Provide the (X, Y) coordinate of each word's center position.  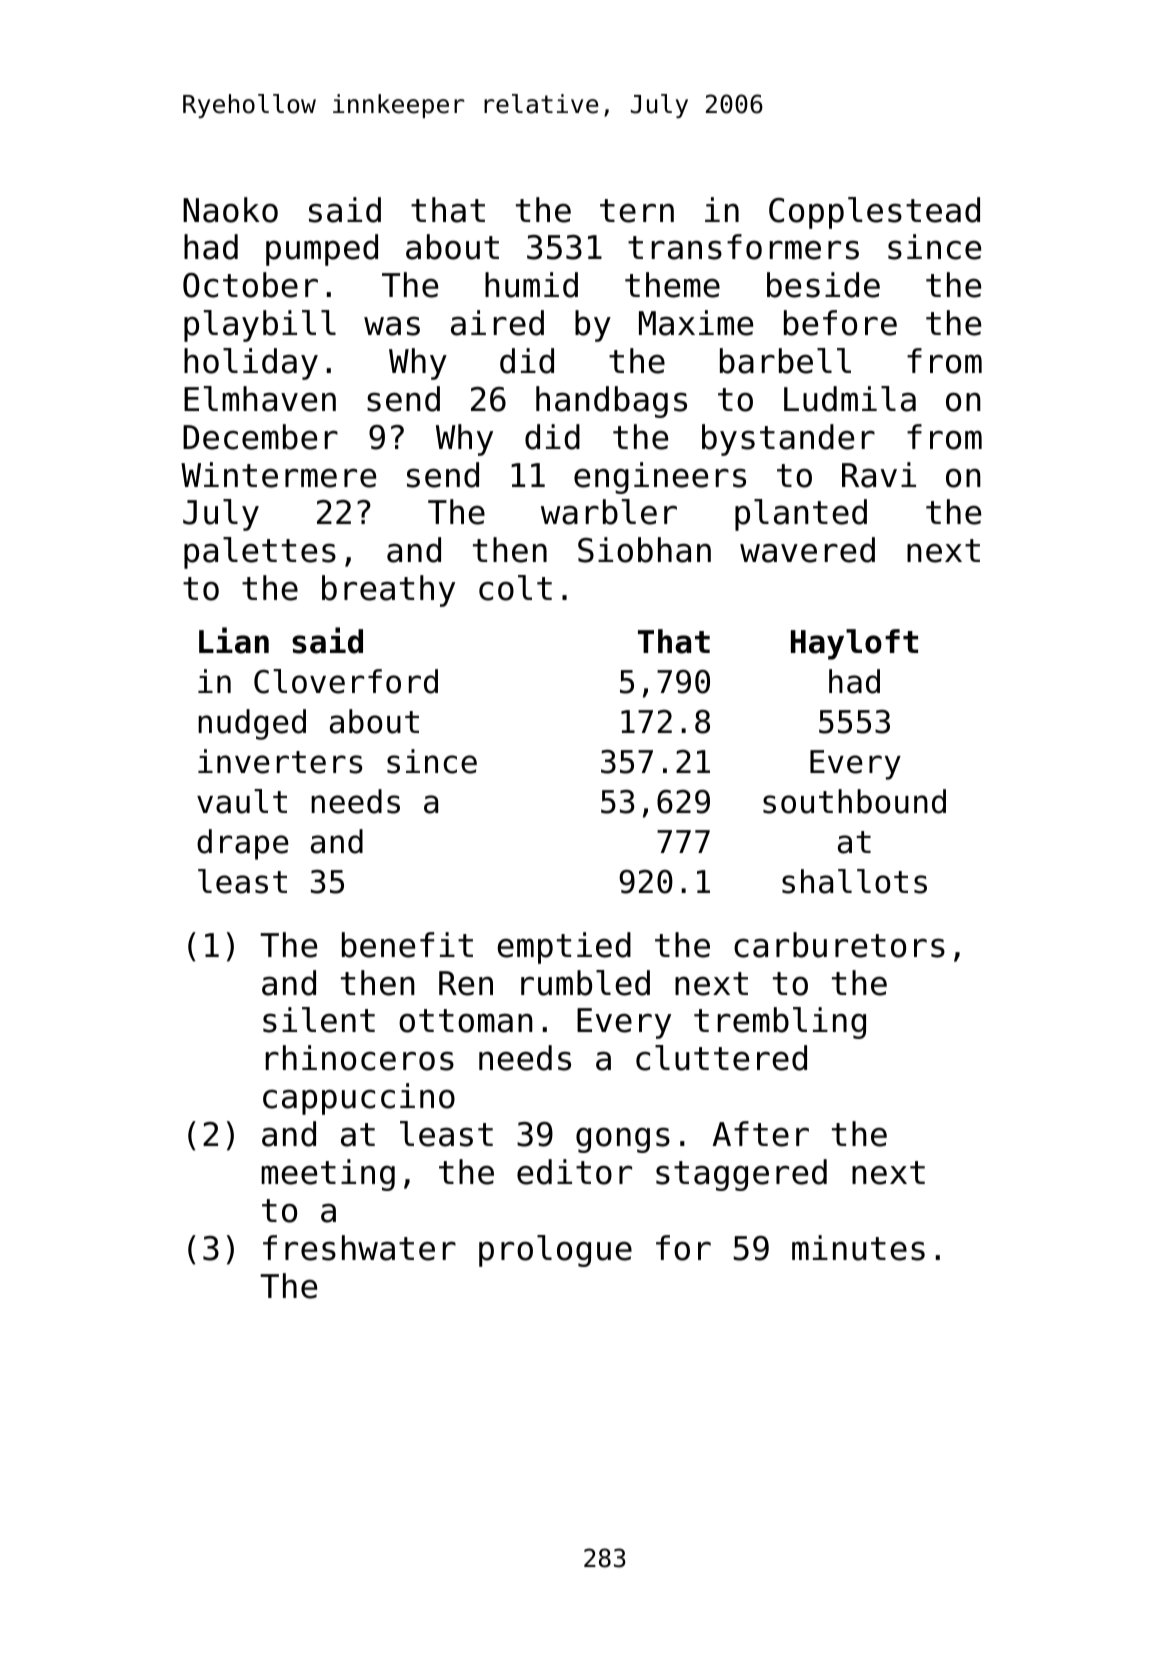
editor (574, 1172)
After (760, 1134)
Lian (234, 640)
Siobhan (644, 550)
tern (637, 211)
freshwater (359, 1248)
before (840, 323)
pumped (322, 250)
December (260, 437)
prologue (555, 1251)
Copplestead (874, 213)
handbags (611, 402)
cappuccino (359, 1099)
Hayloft (854, 644)
